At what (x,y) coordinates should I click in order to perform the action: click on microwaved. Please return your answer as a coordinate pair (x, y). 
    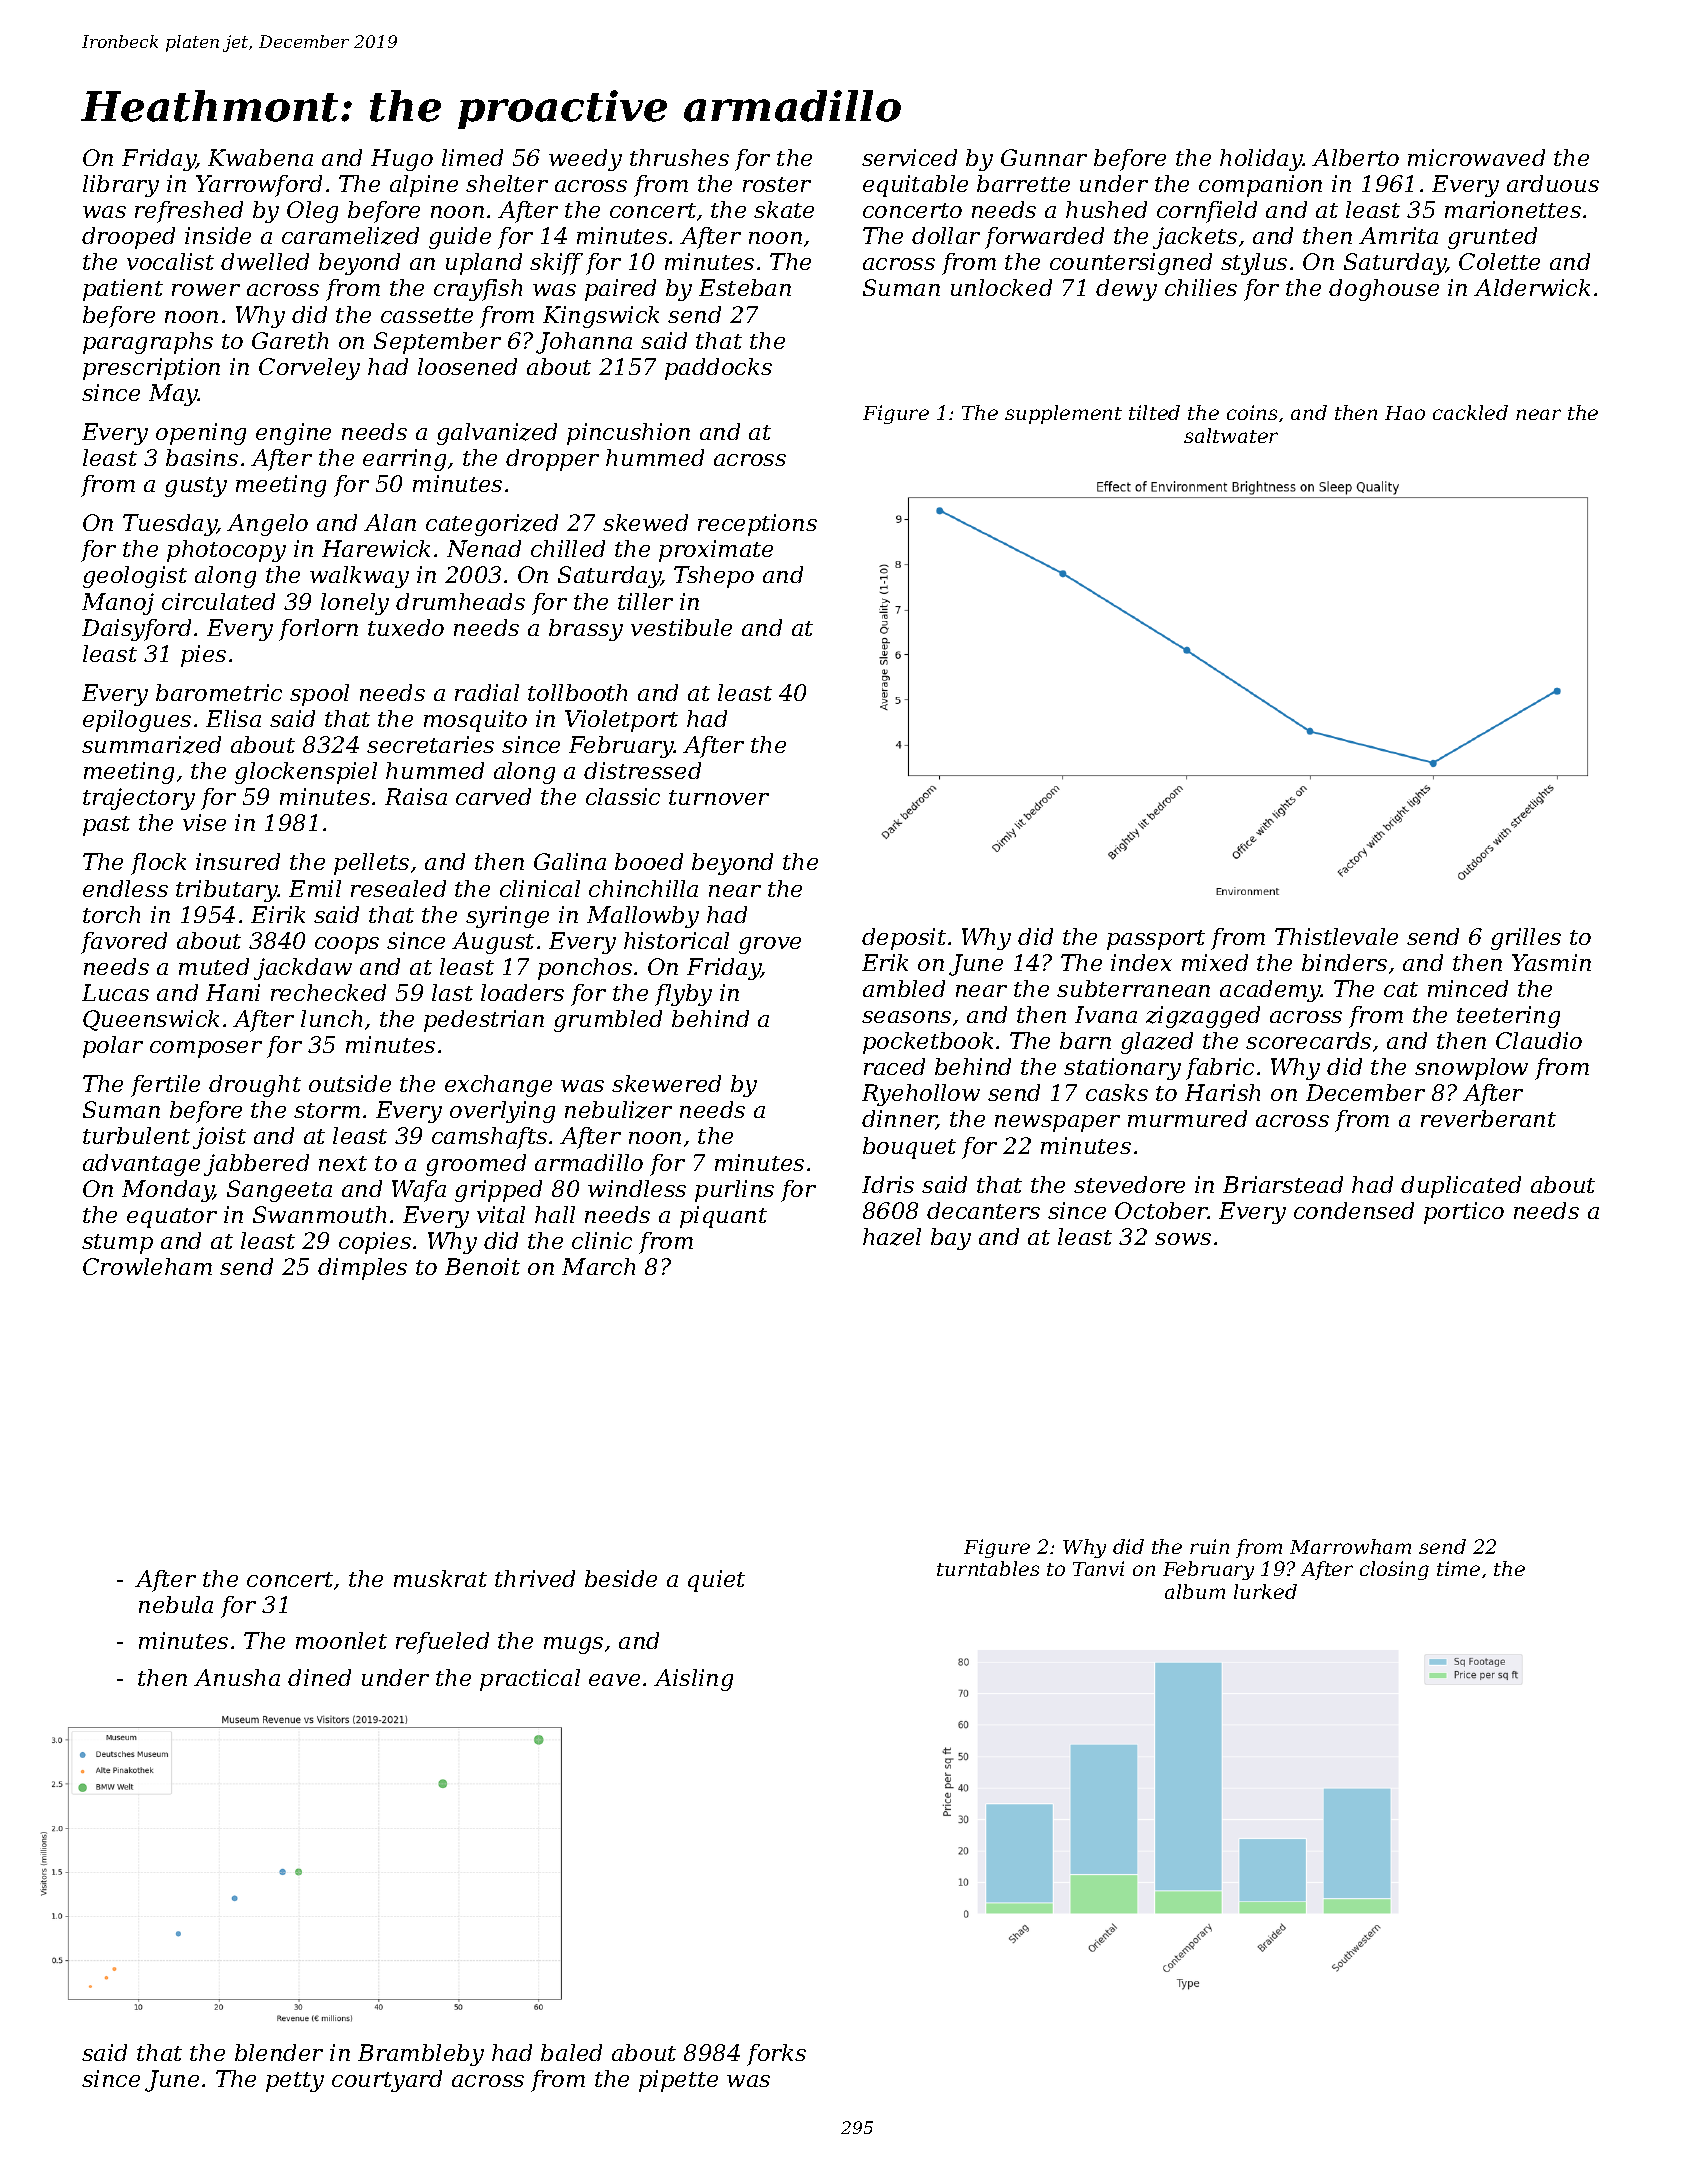
    Looking at the image, I should click on (1476, 157).
